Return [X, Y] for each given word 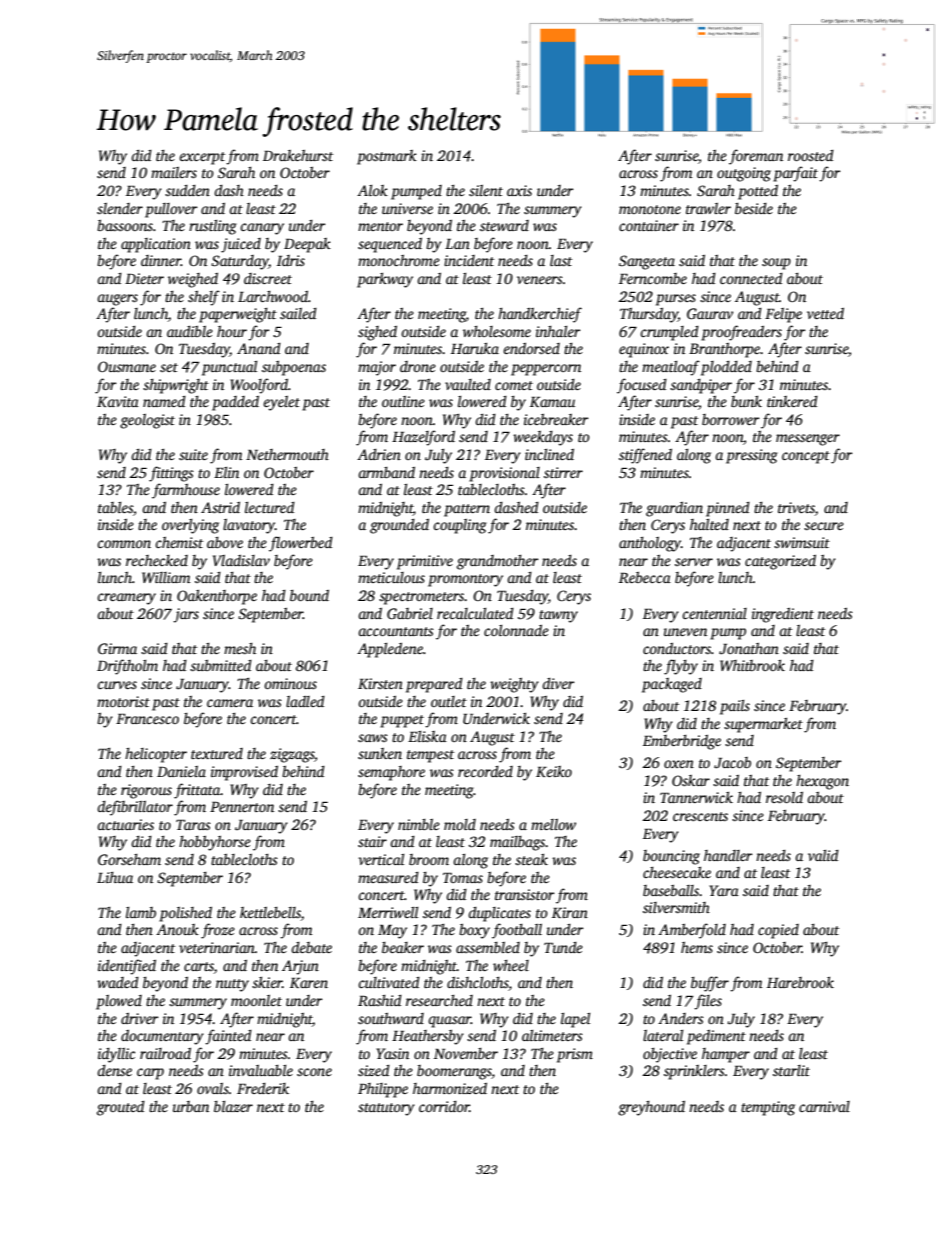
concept [806, 457]
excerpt [202, 158]
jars [186, 615]
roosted [811, 155]
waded [118, 982]
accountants [396, 631]
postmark [387, 157]
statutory [386, 1109]
